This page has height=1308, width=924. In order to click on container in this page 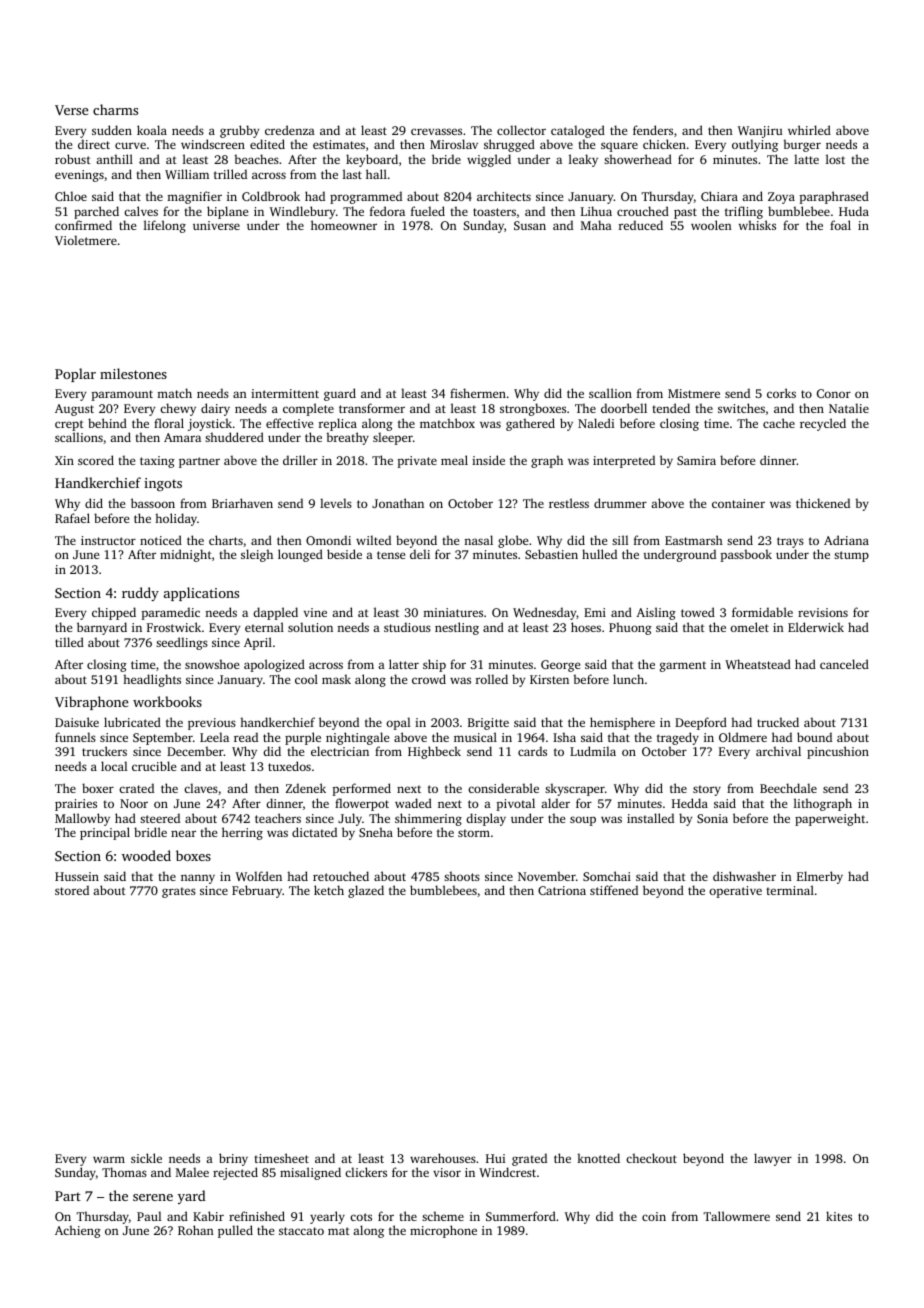, I will do `click(738, 503)`.
